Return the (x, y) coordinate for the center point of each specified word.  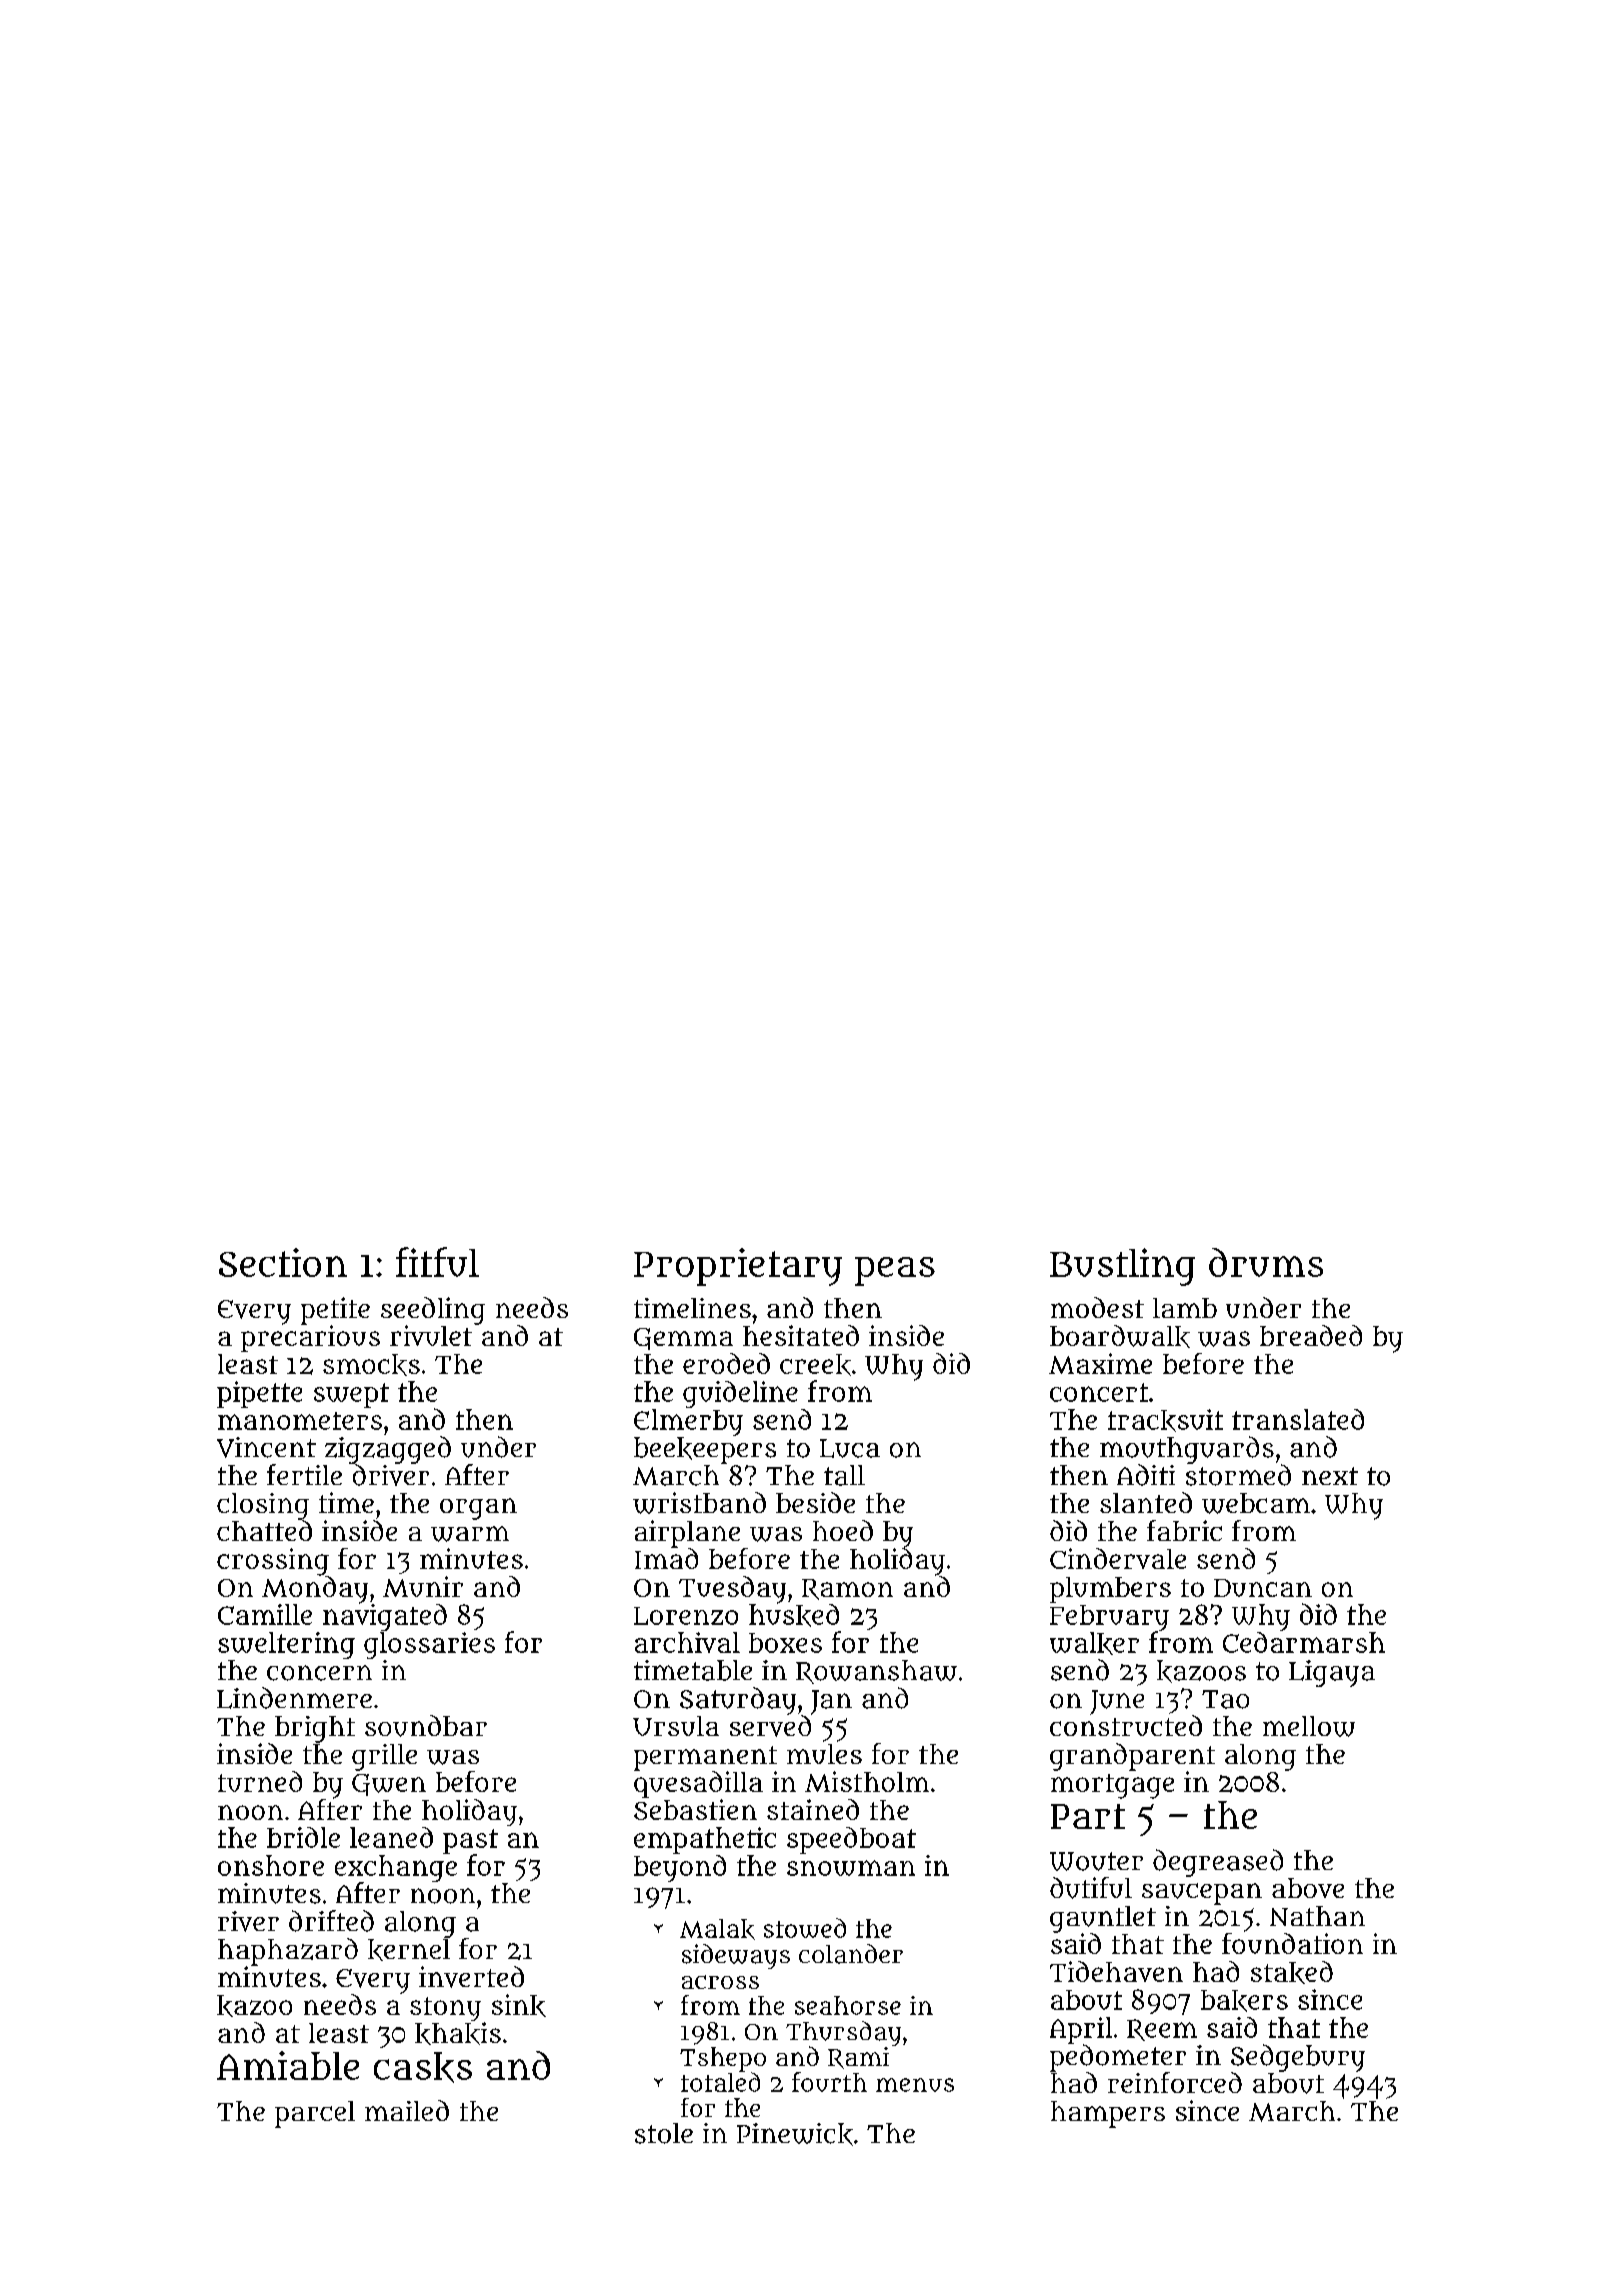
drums (1266, 1262)
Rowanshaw (876, 1672)
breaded (1311, 1335)
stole (664, 2133)
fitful (437, 1262)
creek (815, 1365)
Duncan (1263, 1588)
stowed (805, 1928)
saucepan (1202, 1894)
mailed (407, 2110)
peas (895, 1271)
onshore (271, 1865)
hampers (1108, 2114)
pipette (259, 1394)
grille (384, 1757)
